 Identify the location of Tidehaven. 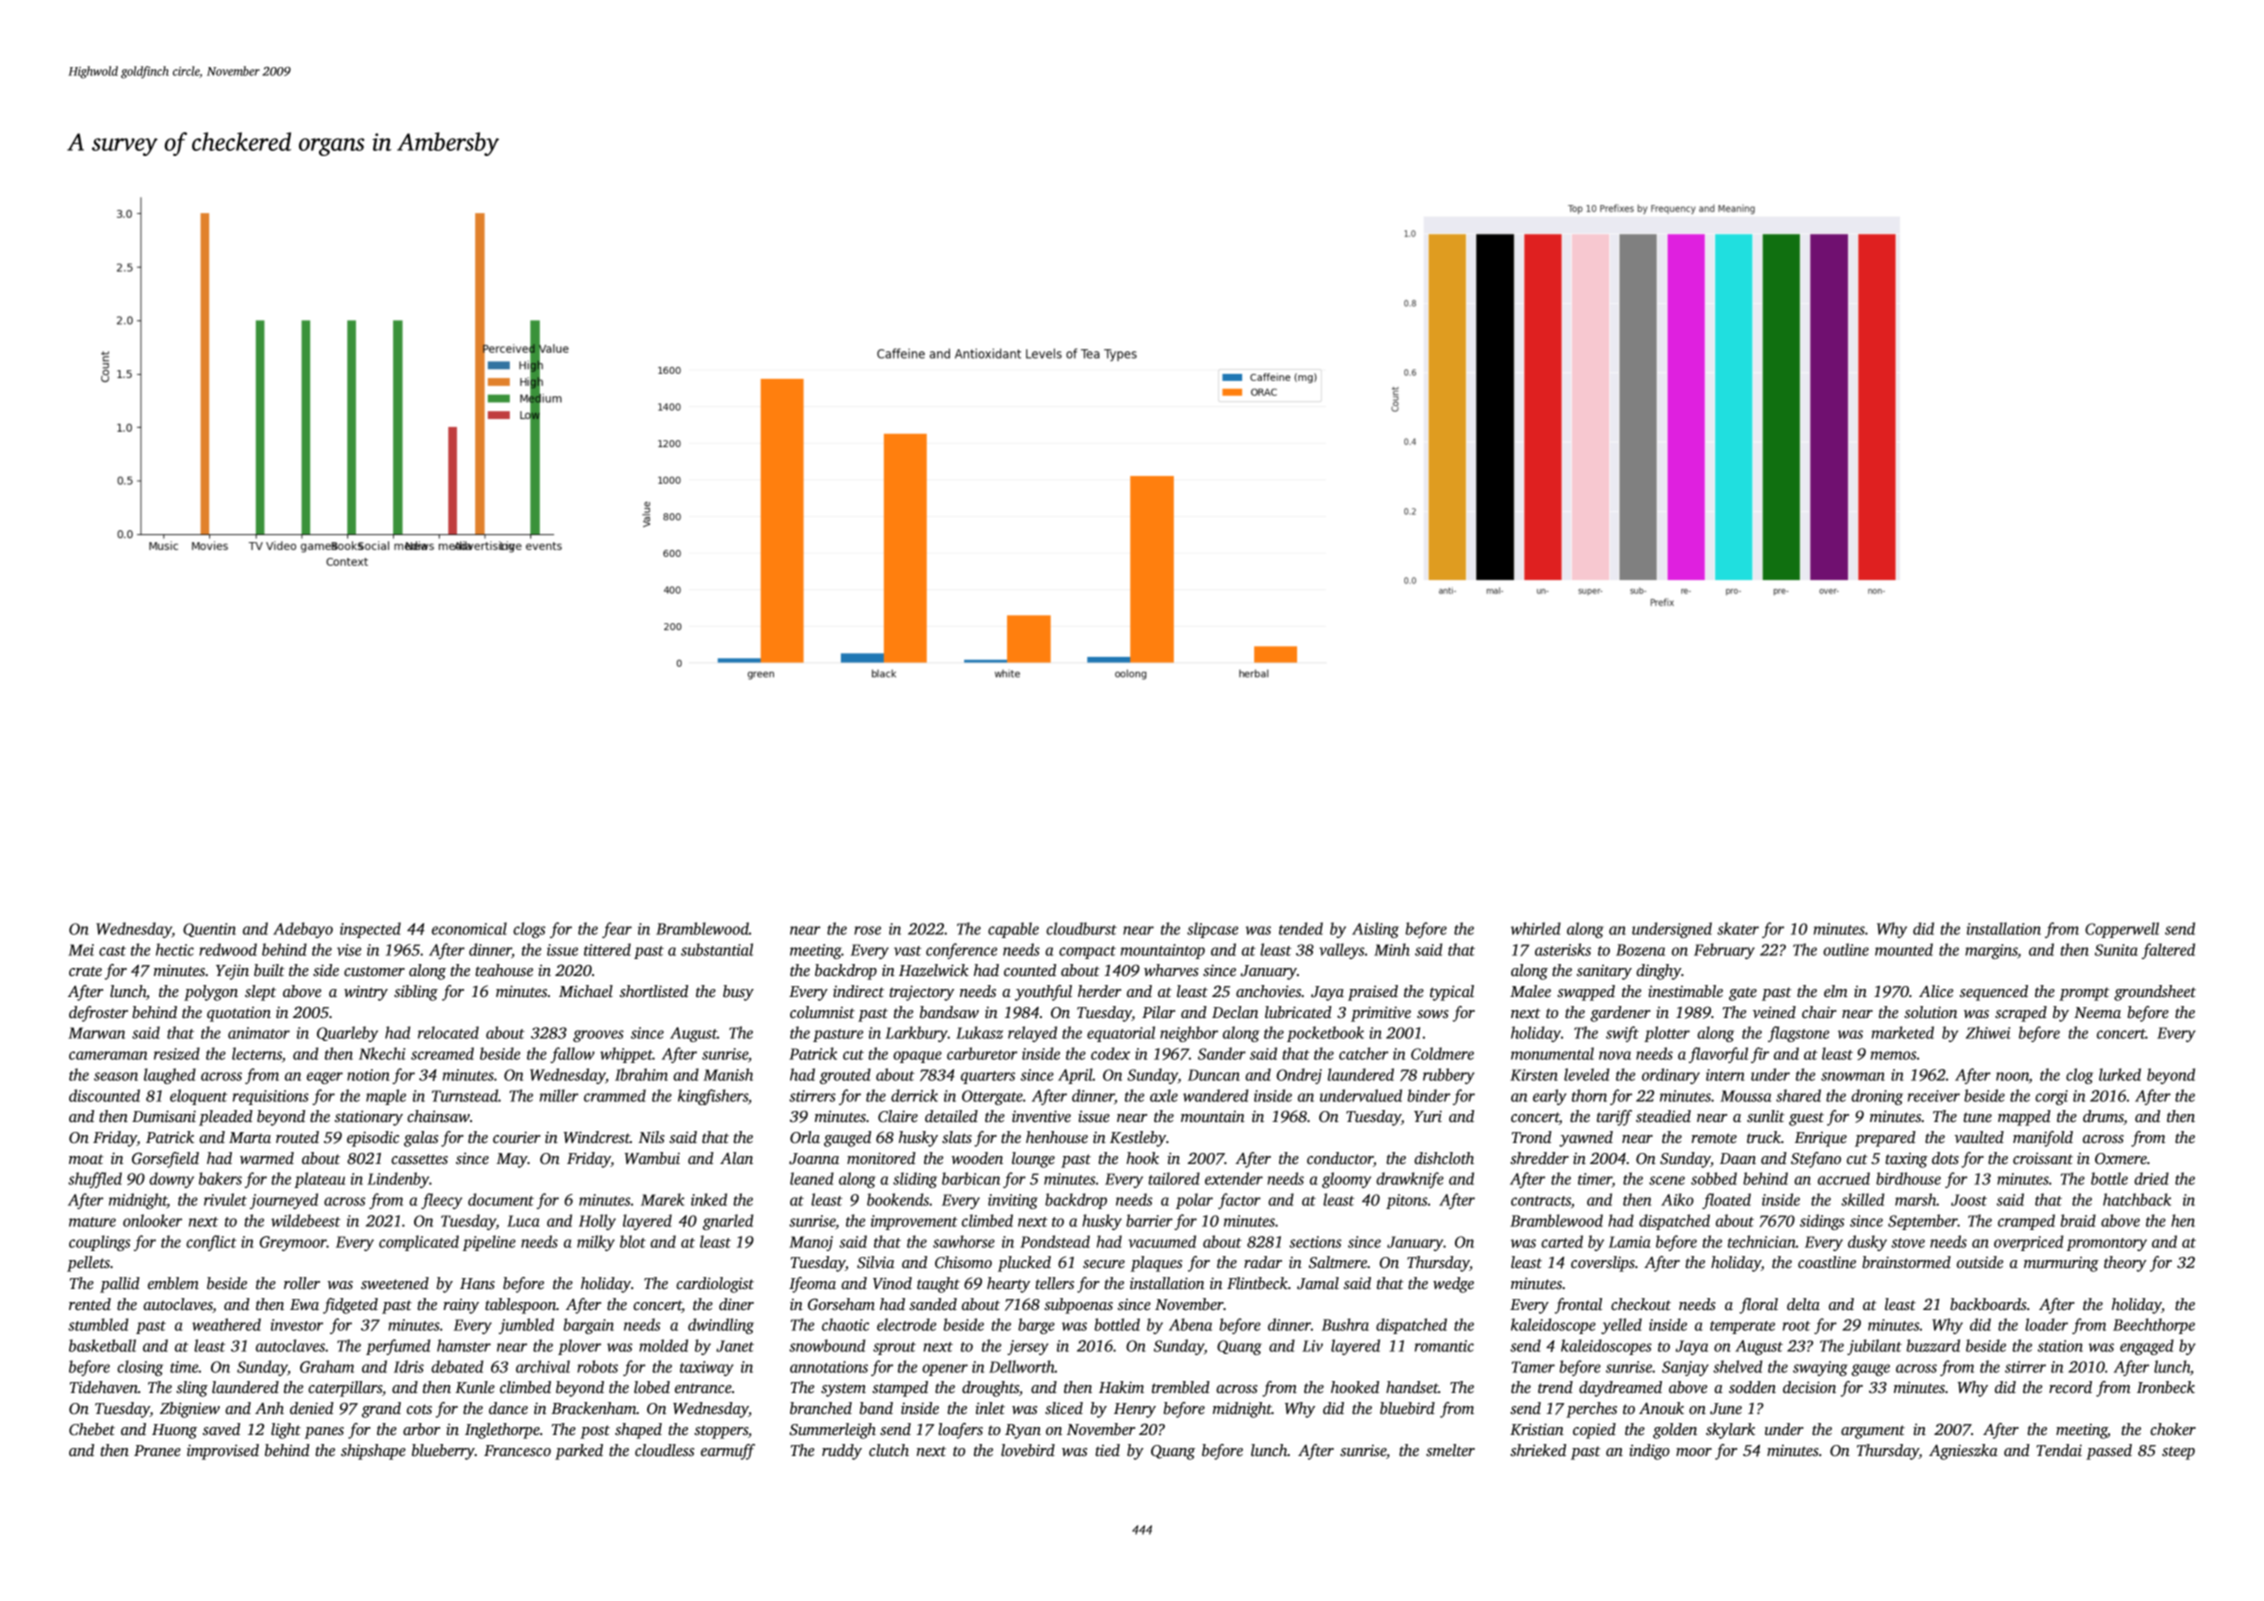
(104, 1387).
